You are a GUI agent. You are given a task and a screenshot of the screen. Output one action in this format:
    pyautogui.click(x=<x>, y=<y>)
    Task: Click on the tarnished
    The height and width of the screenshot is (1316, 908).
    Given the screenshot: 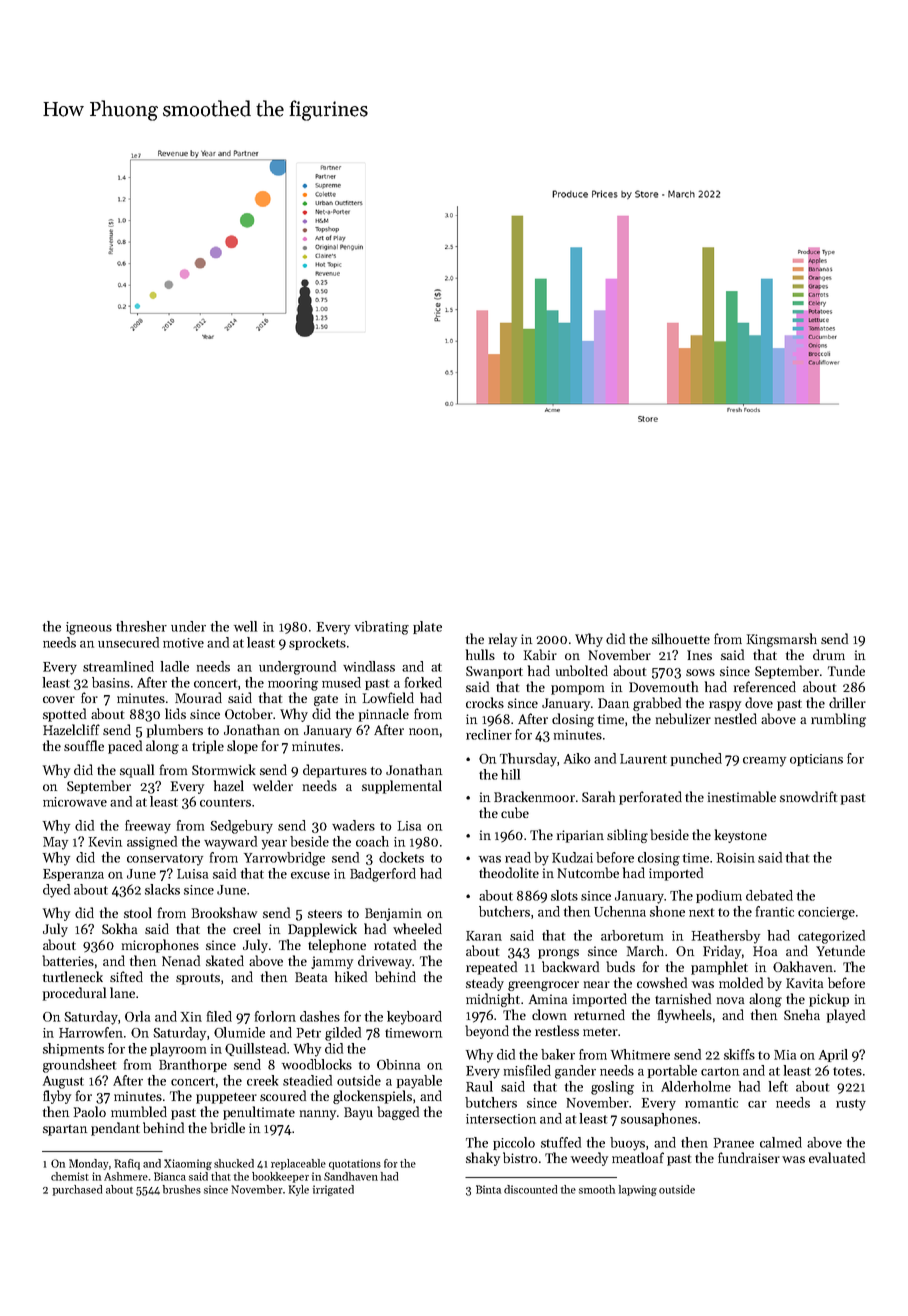 What is the action you would take?
    pyautogui.click(x=683, y=998)
